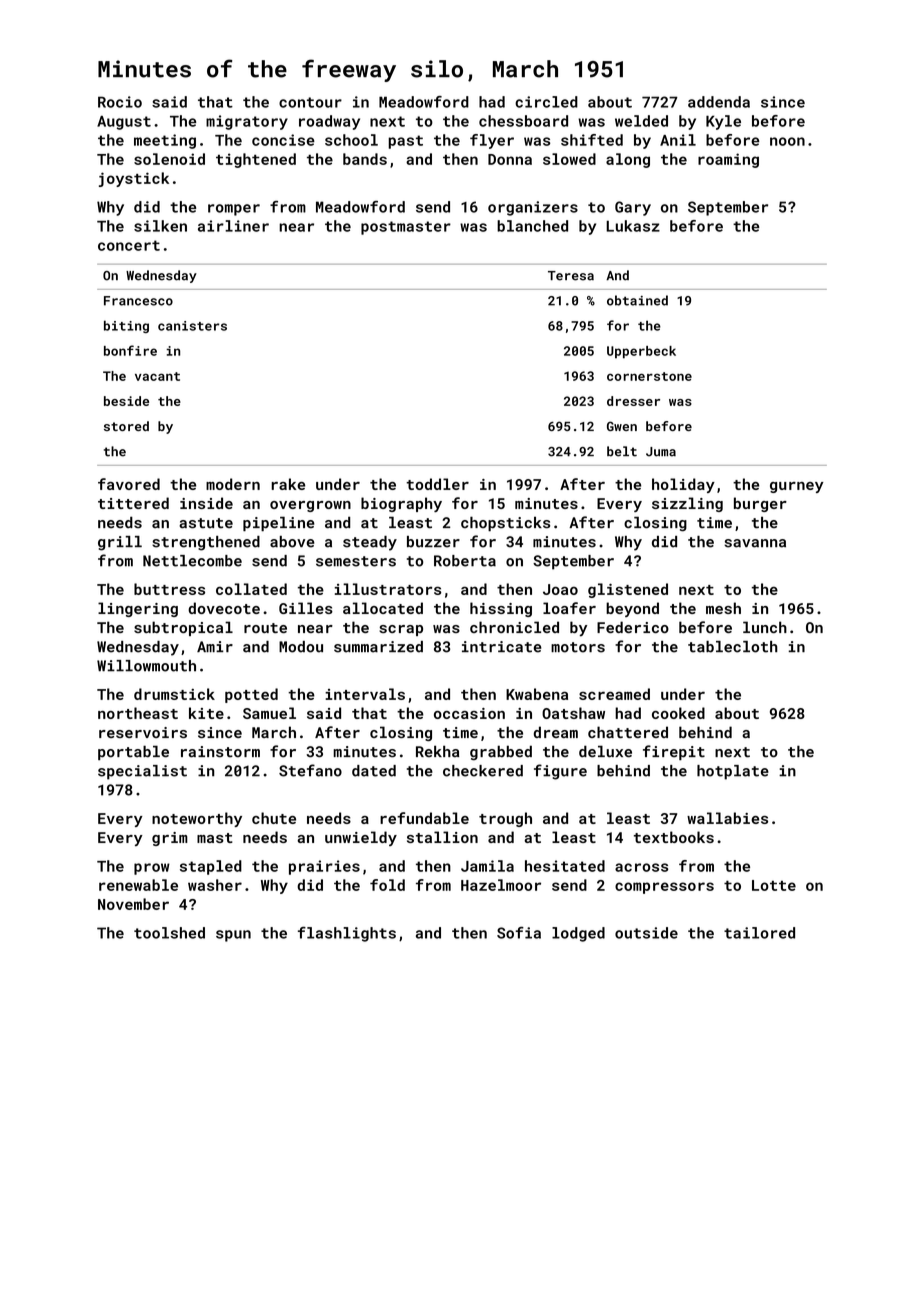 This screenshot has width=924, height=1308. What do you see at coordinates (146, 666) in the screenshot?
I see `Willowmouth` at bounding box center [146, 666].
